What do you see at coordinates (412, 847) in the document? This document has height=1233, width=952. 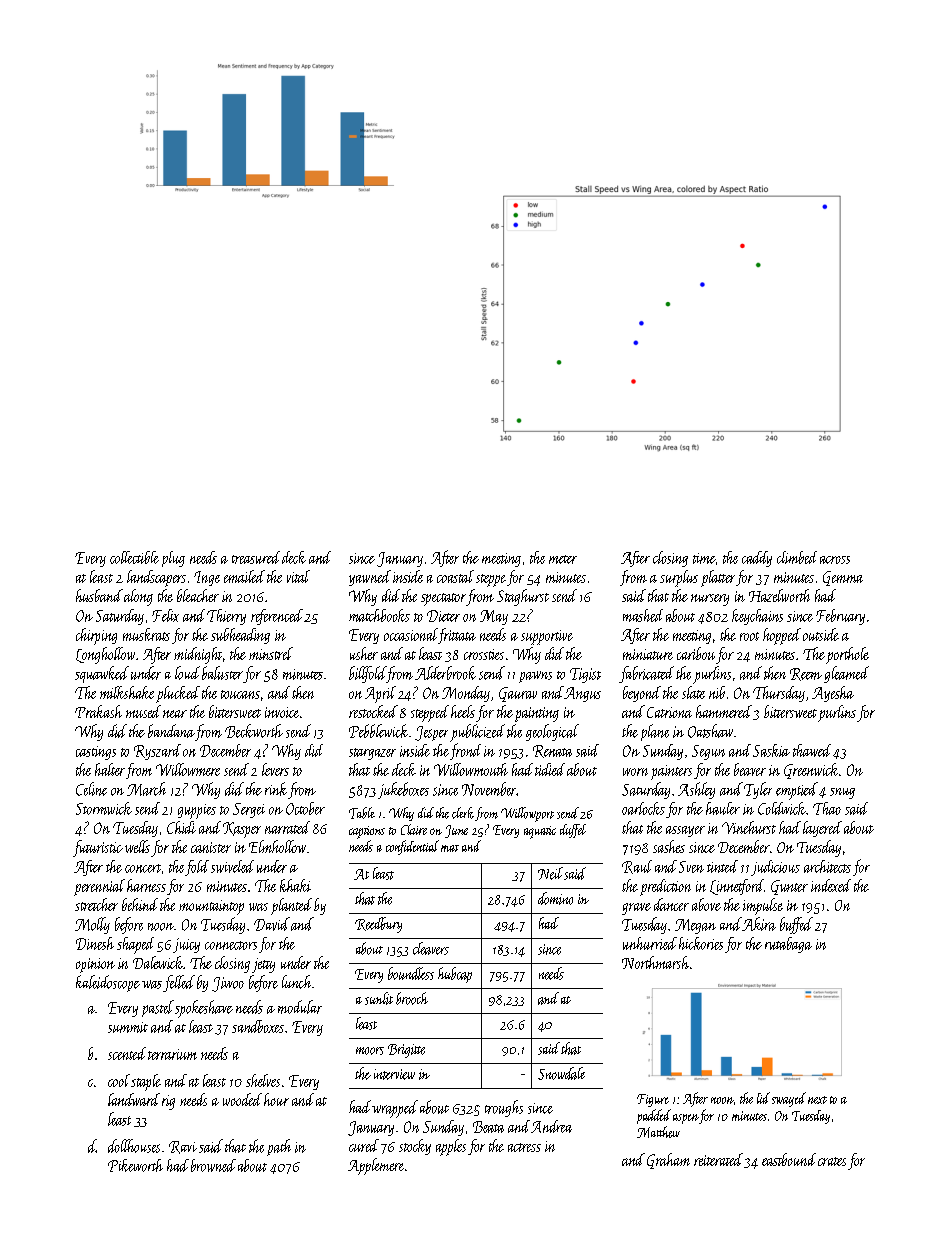 I see `confidential` at bounding box center [412, 847].
